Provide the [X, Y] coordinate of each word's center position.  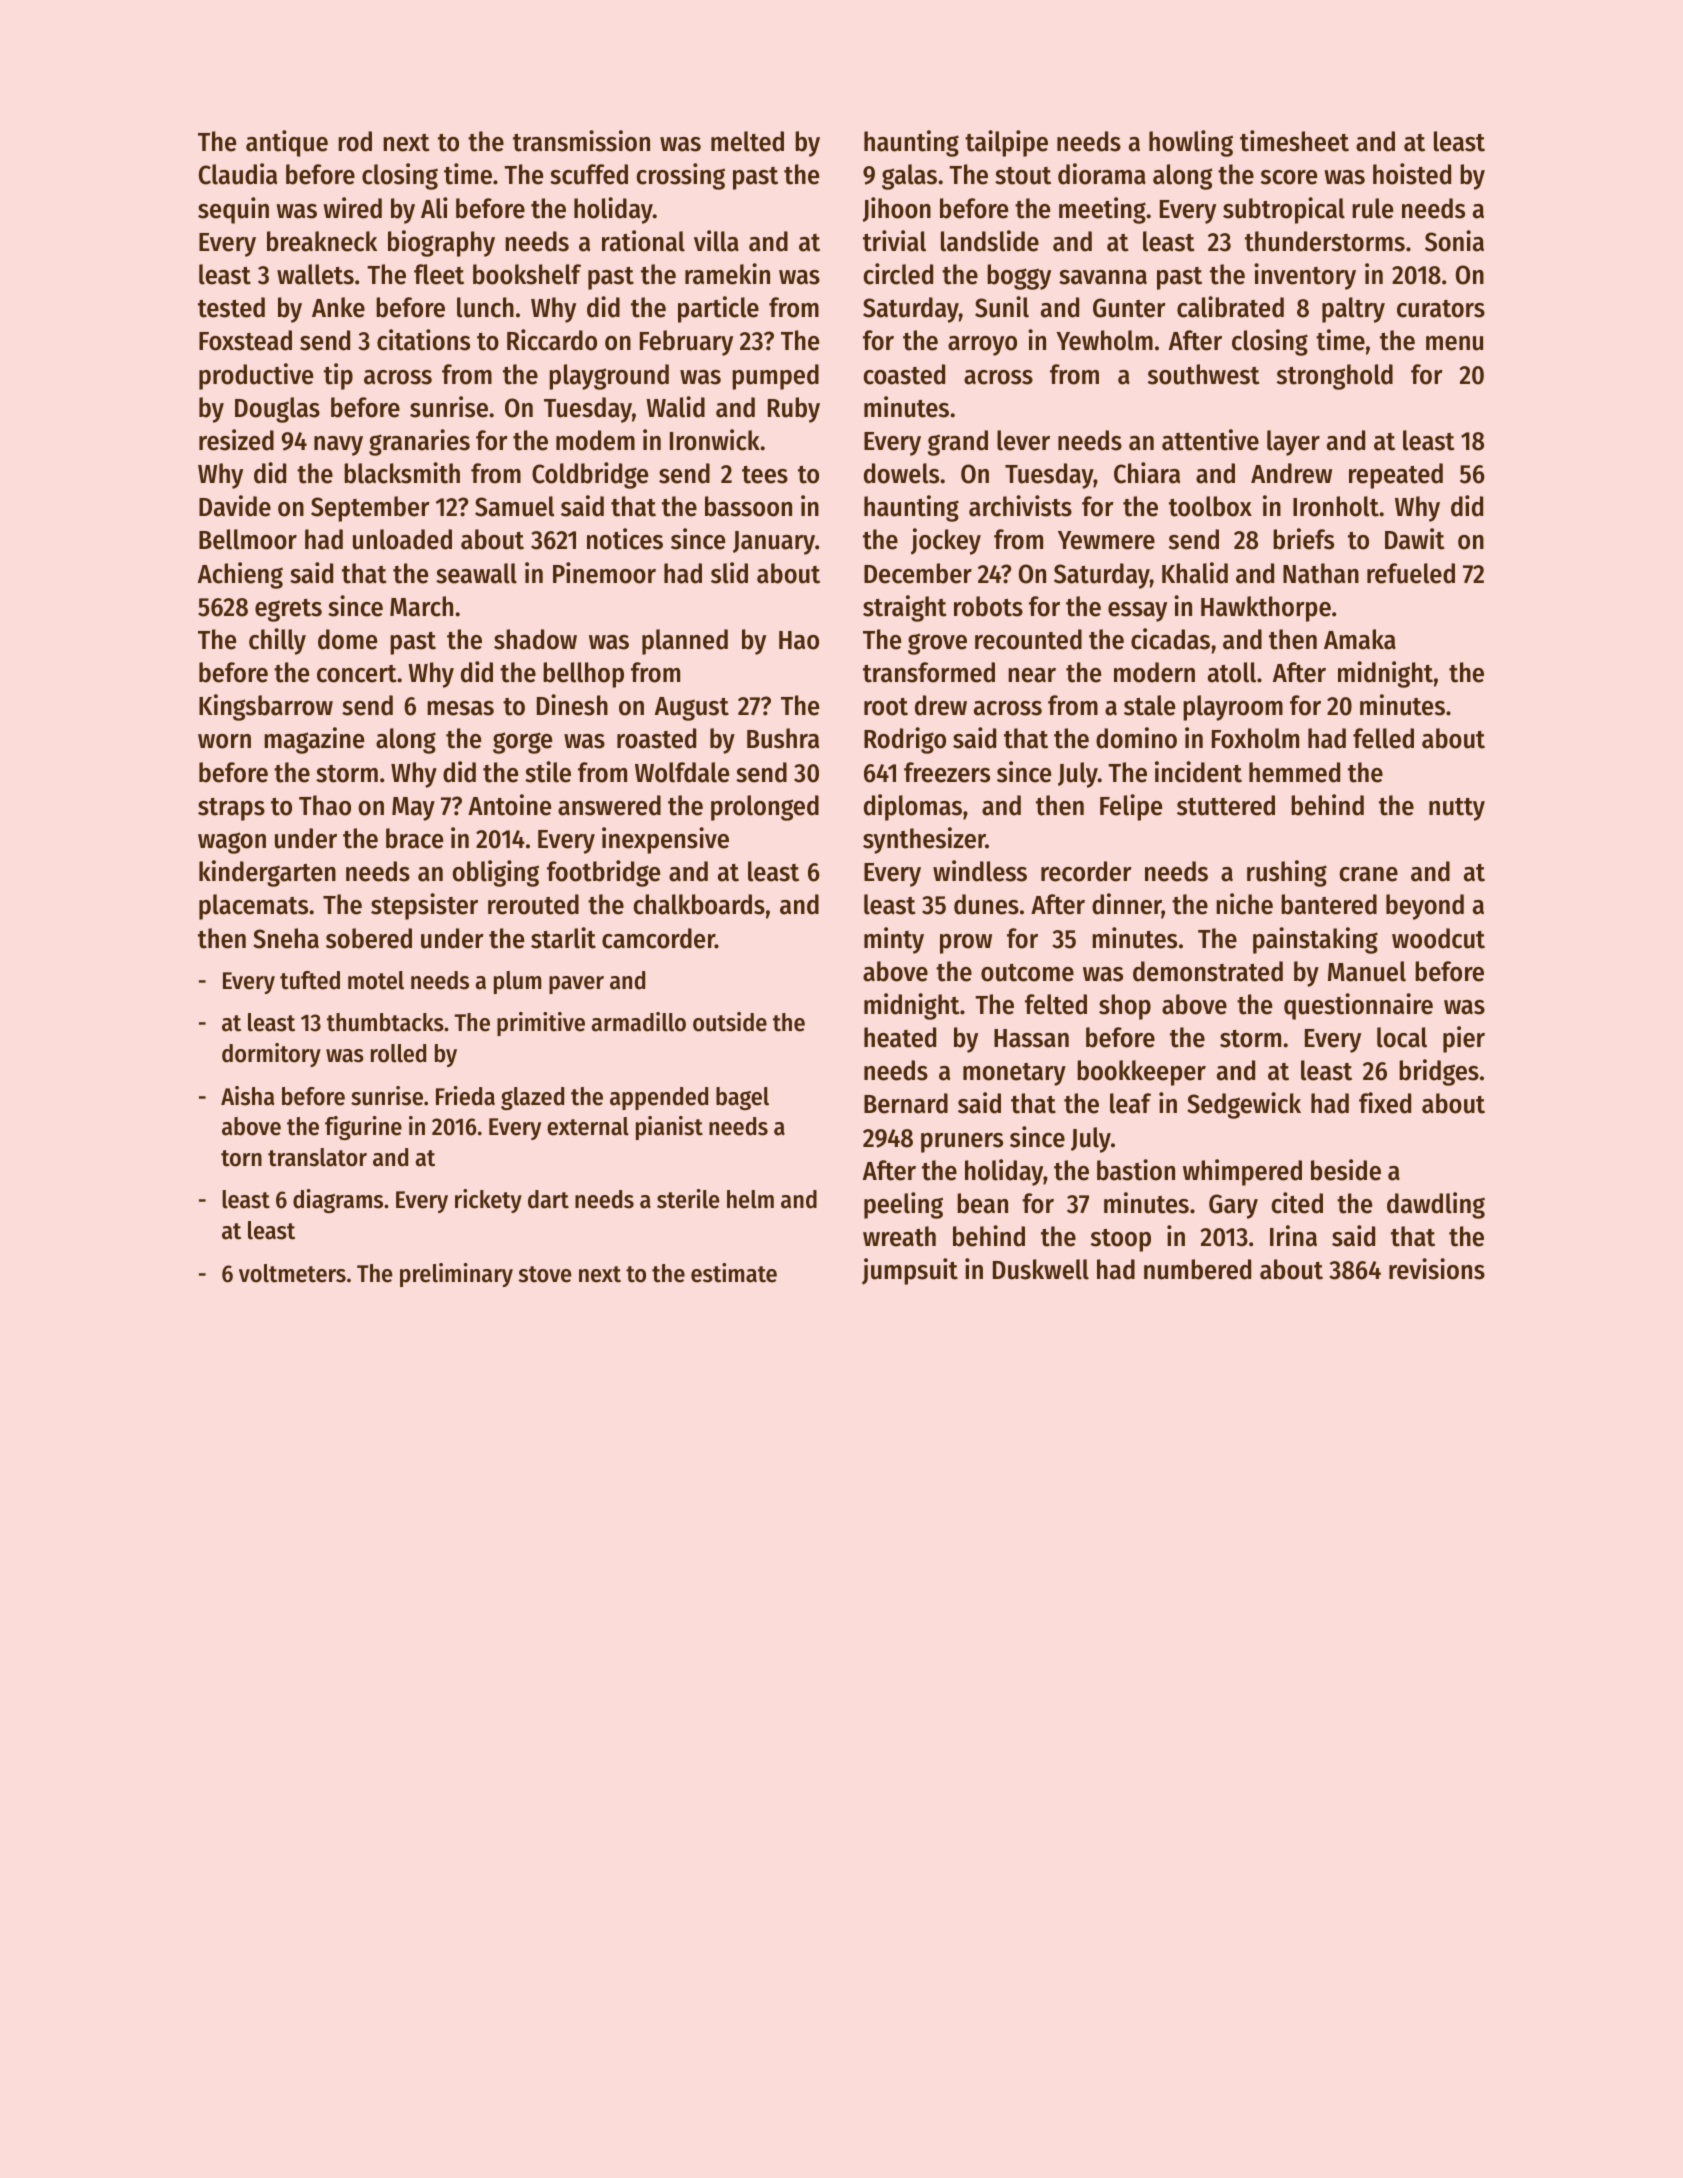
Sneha [286, 938]
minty [894, 940]
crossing [681, 176]
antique [287, 143]
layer [1293, 443]
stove [545, 1274]
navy [338, 446]
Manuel [1367, 971]
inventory [1305, 276]
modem [595, 440]
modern [1154, 672]
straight [905, 608]
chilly [277, 641]
